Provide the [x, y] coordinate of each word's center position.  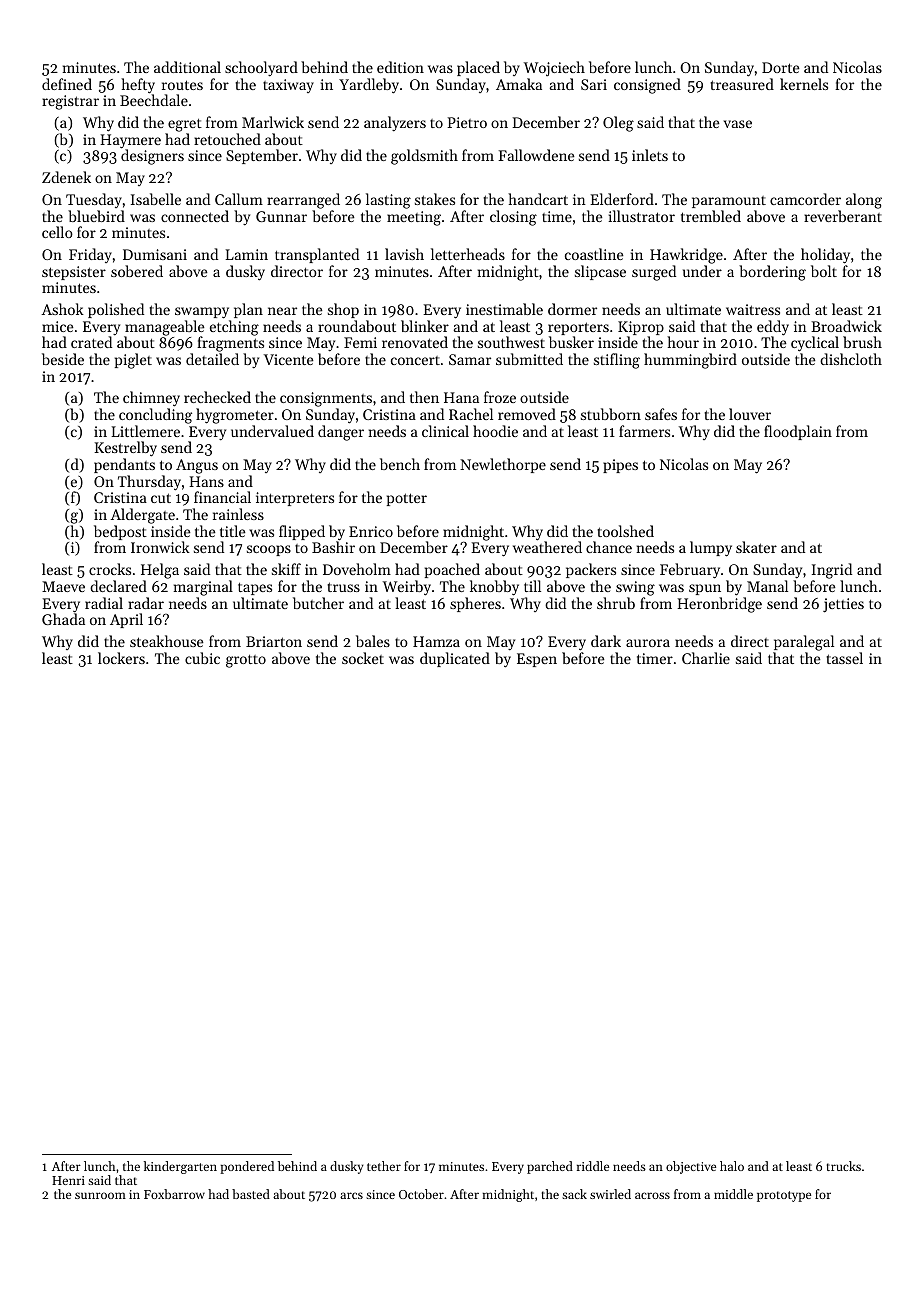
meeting [414, 218]
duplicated [455, 659]
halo [732, 1166]
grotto [246, 661]
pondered [247, 1167]
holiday [825, 256]
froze [500, 397]
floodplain [798, 432]
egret [185, 125]
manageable [165, 328]
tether [384, 1166]
